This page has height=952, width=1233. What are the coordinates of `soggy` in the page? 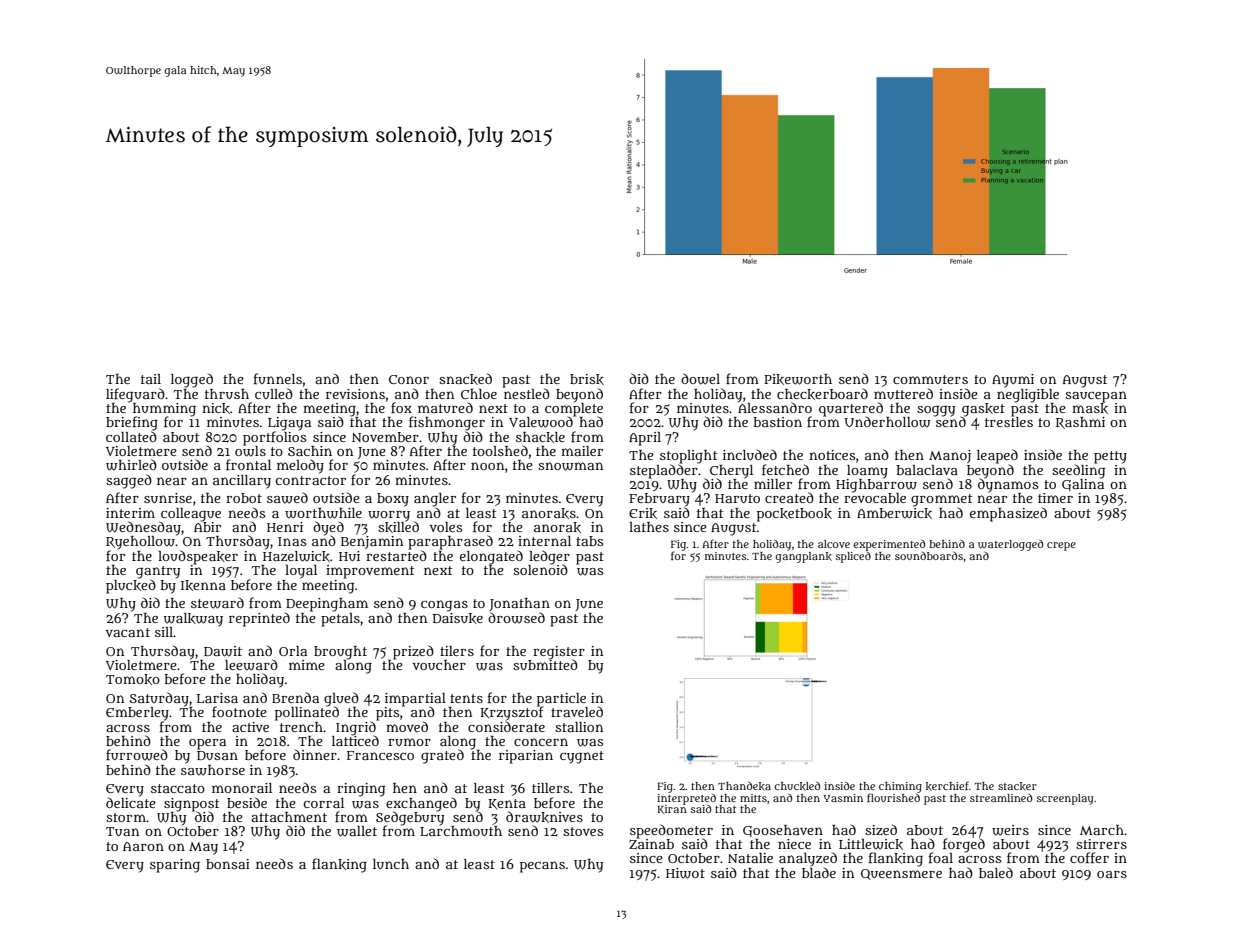 It's located at (936, 411).
